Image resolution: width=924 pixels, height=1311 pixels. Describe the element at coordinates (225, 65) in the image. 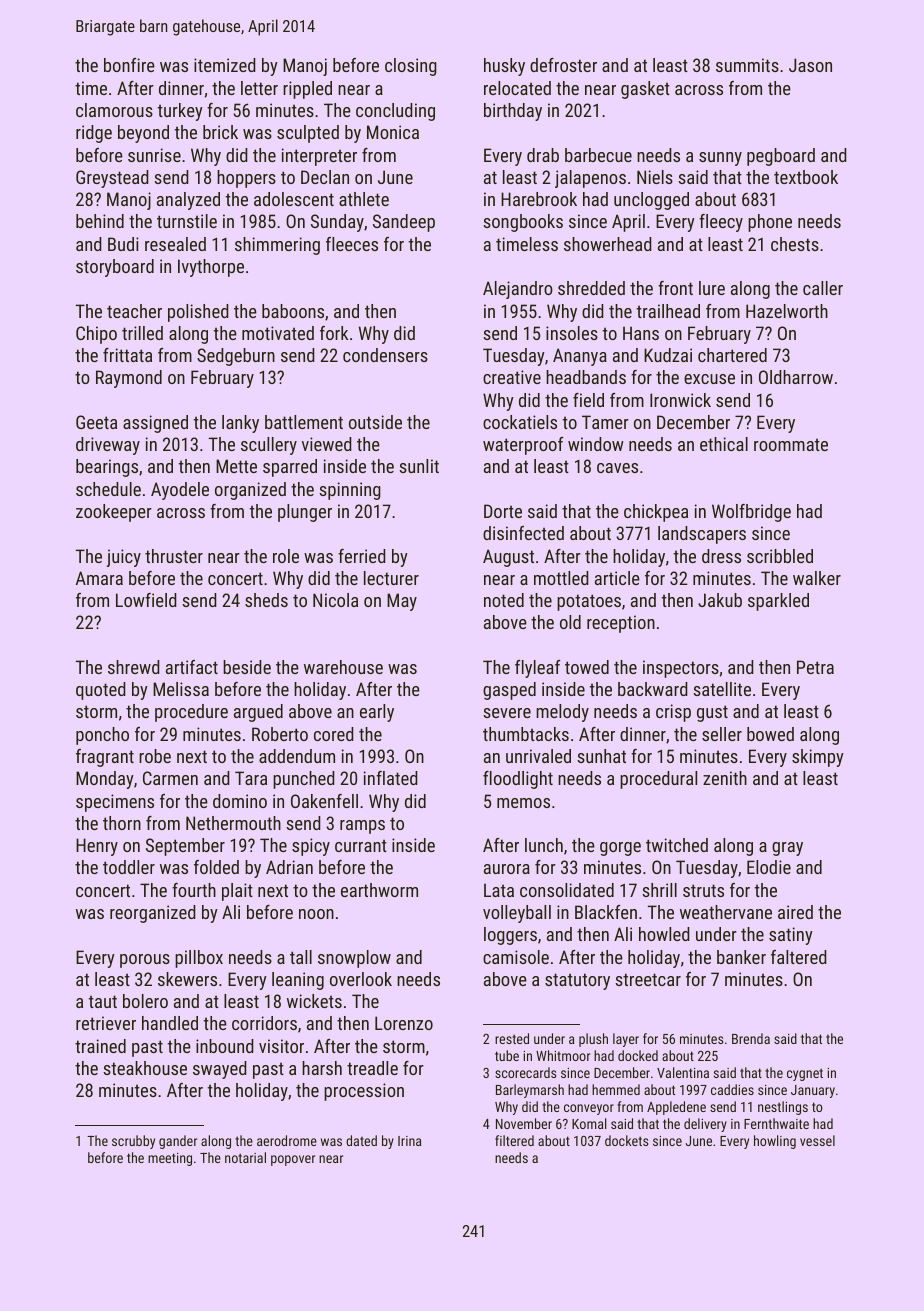

I see `itemized` at that location.
